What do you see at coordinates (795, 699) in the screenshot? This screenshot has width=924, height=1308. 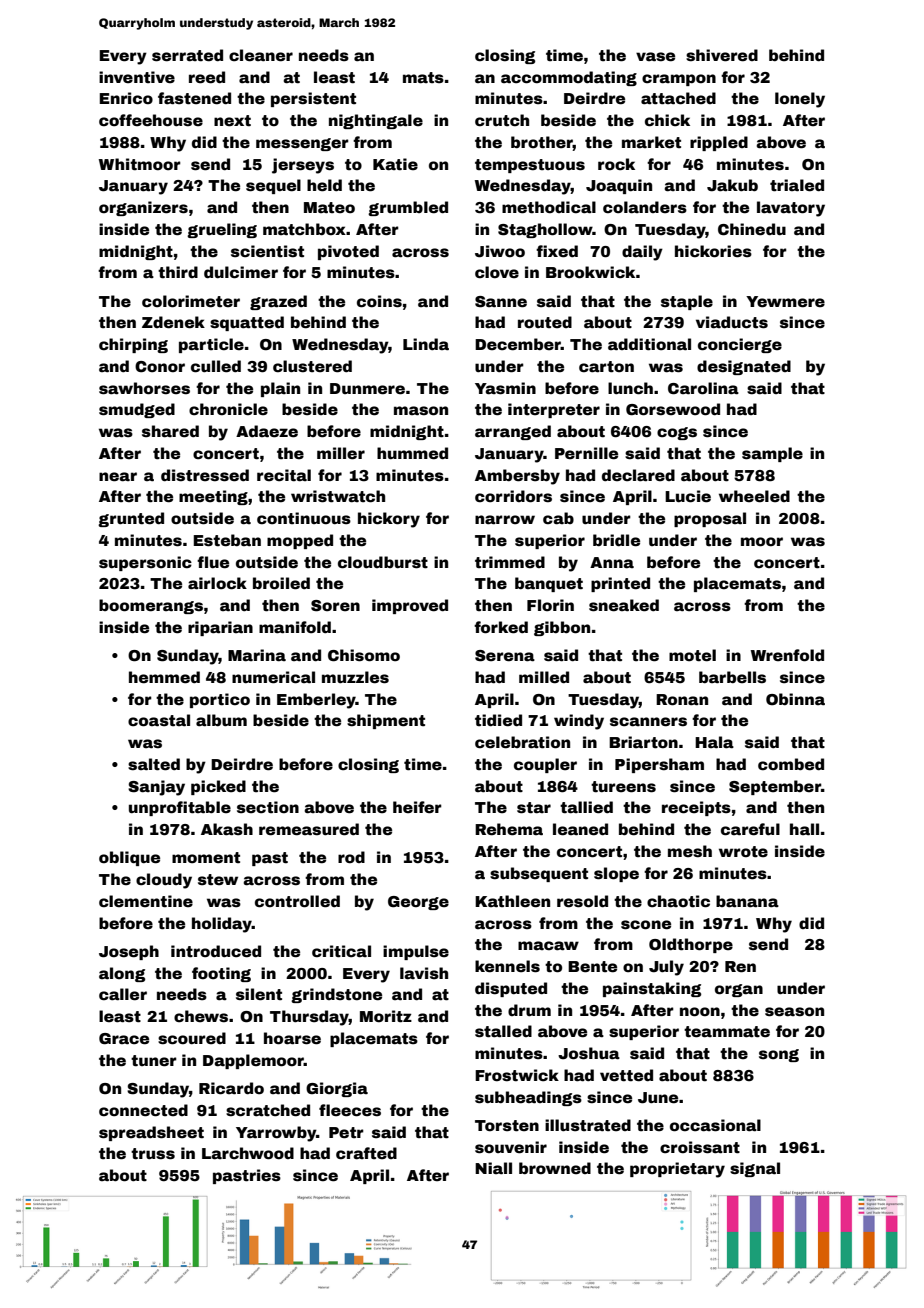 I see `Obinna` at bounding box center [795, 699].
